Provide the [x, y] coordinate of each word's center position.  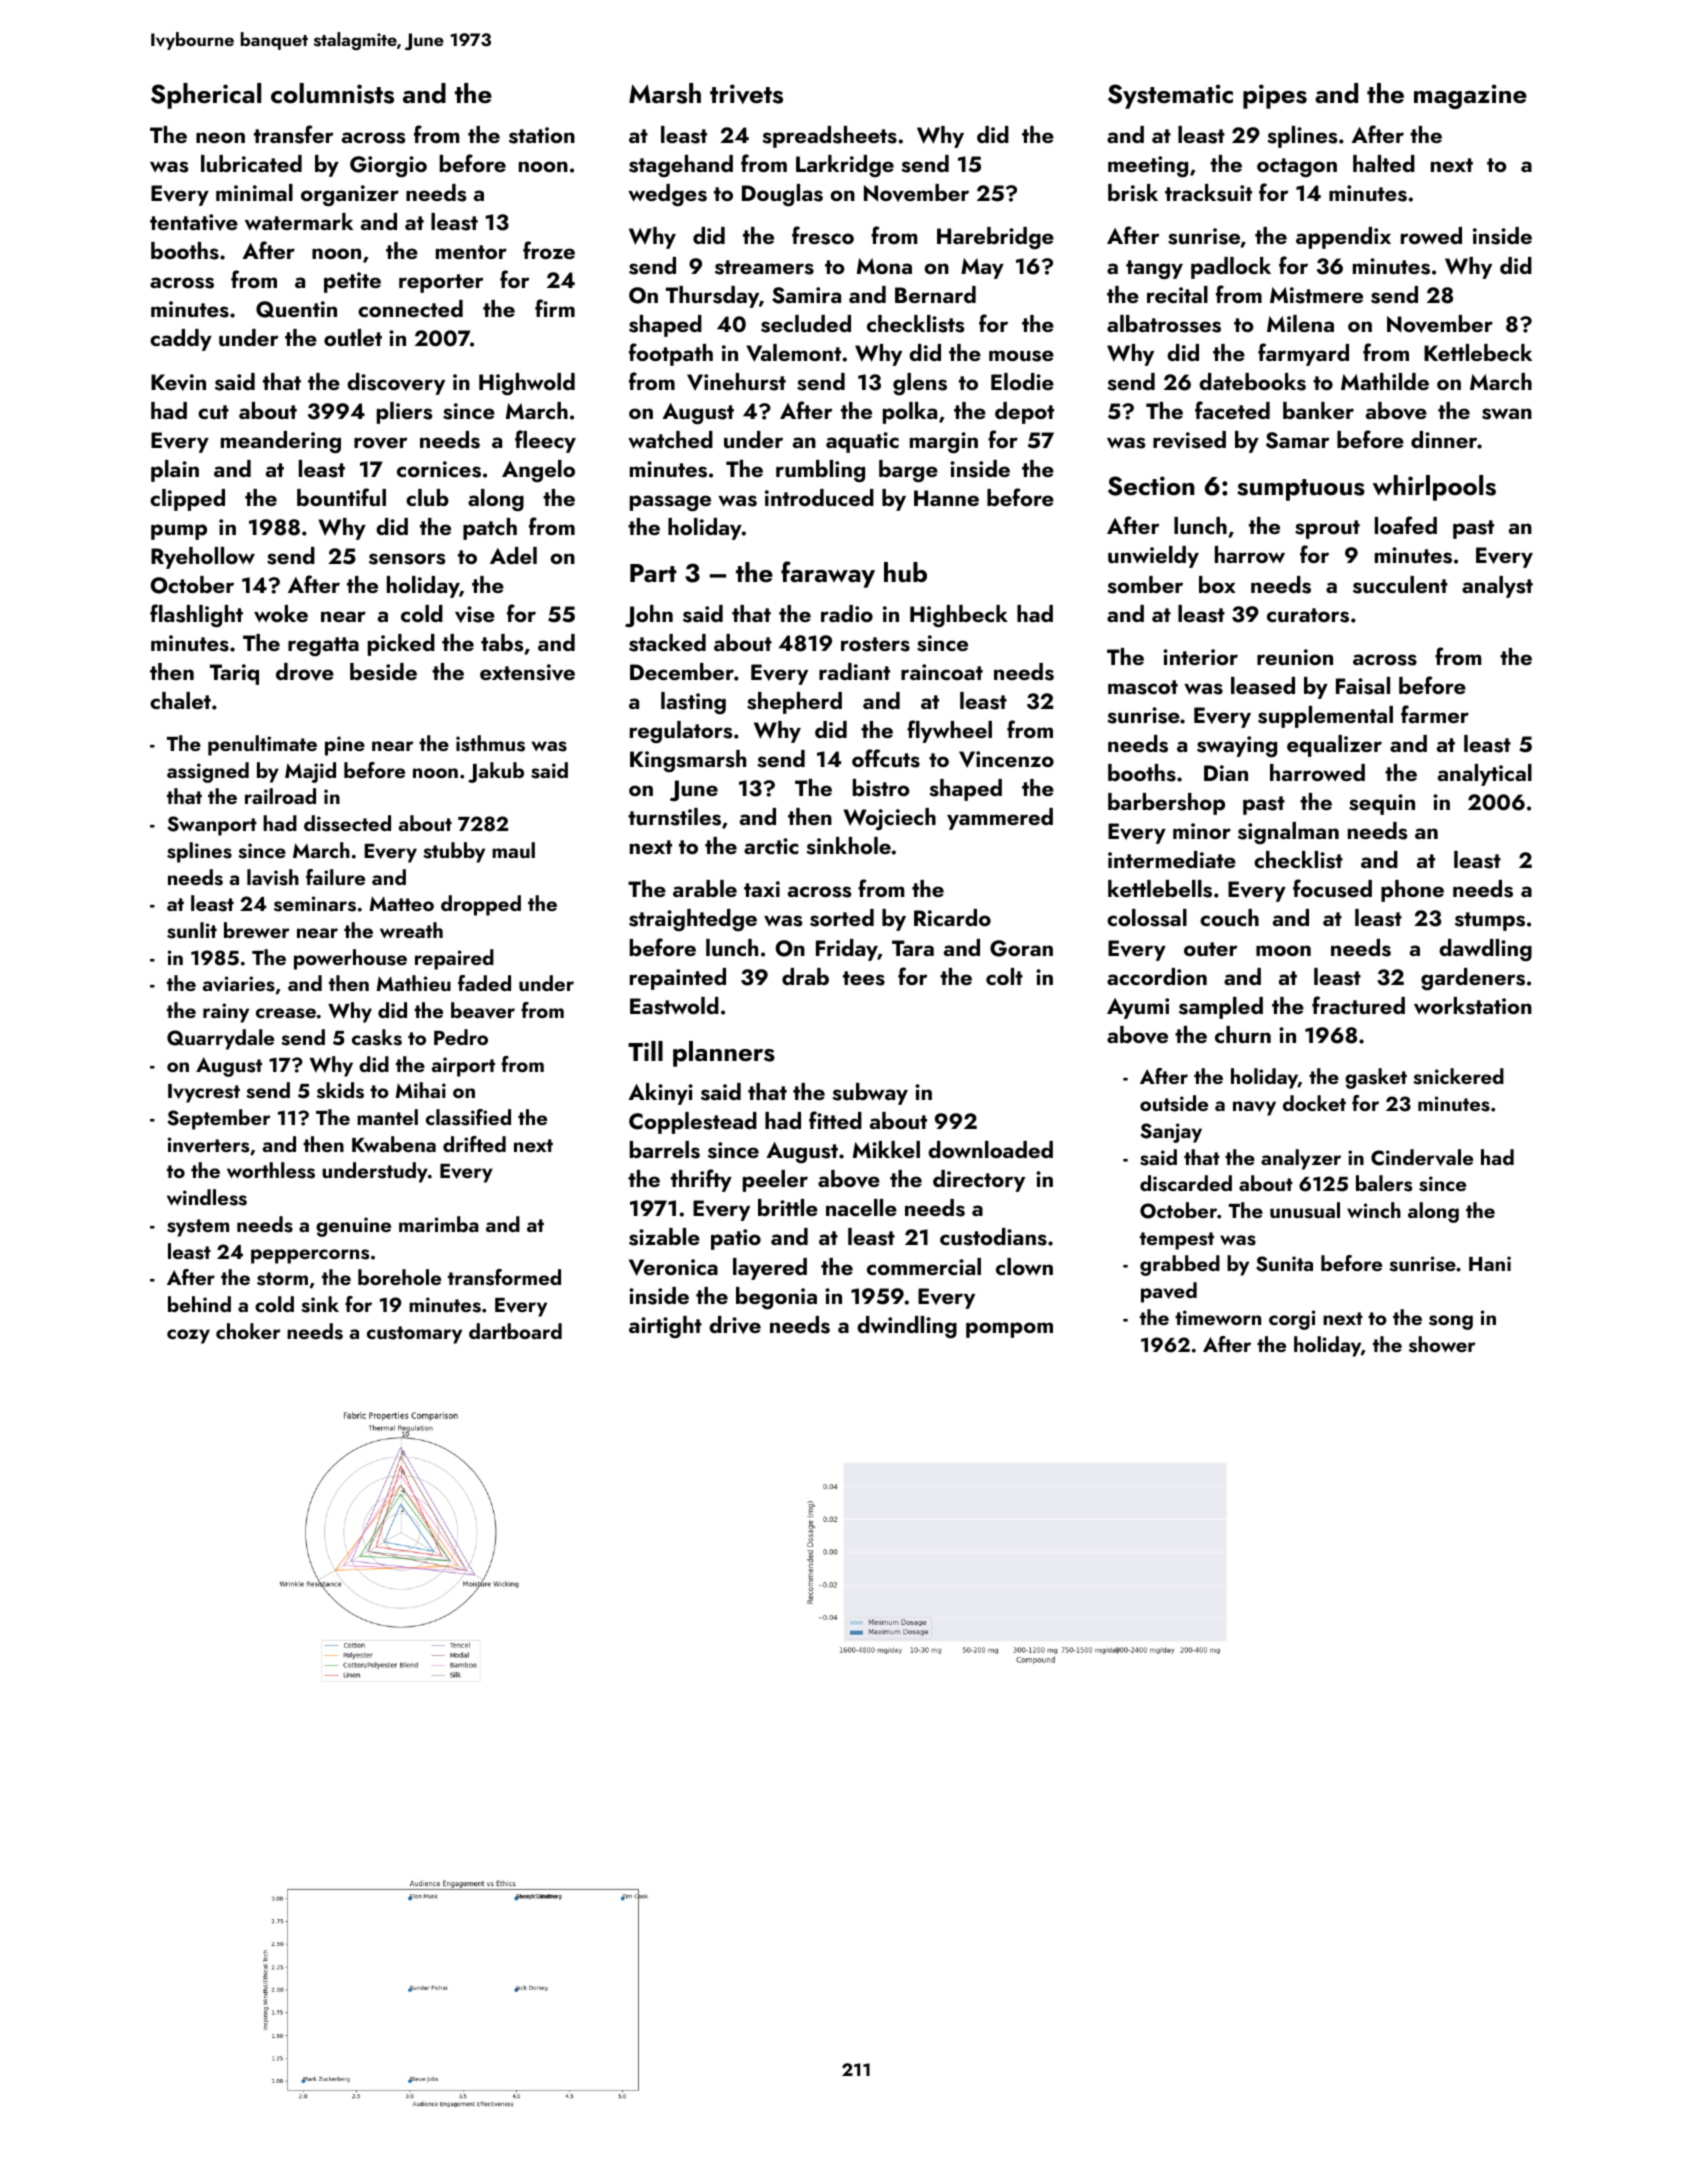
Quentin [296, 309]
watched [670, 439]
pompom [1009, 1330]
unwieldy [1153, 557]
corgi [1292, 1320]
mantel [387, 1117]
